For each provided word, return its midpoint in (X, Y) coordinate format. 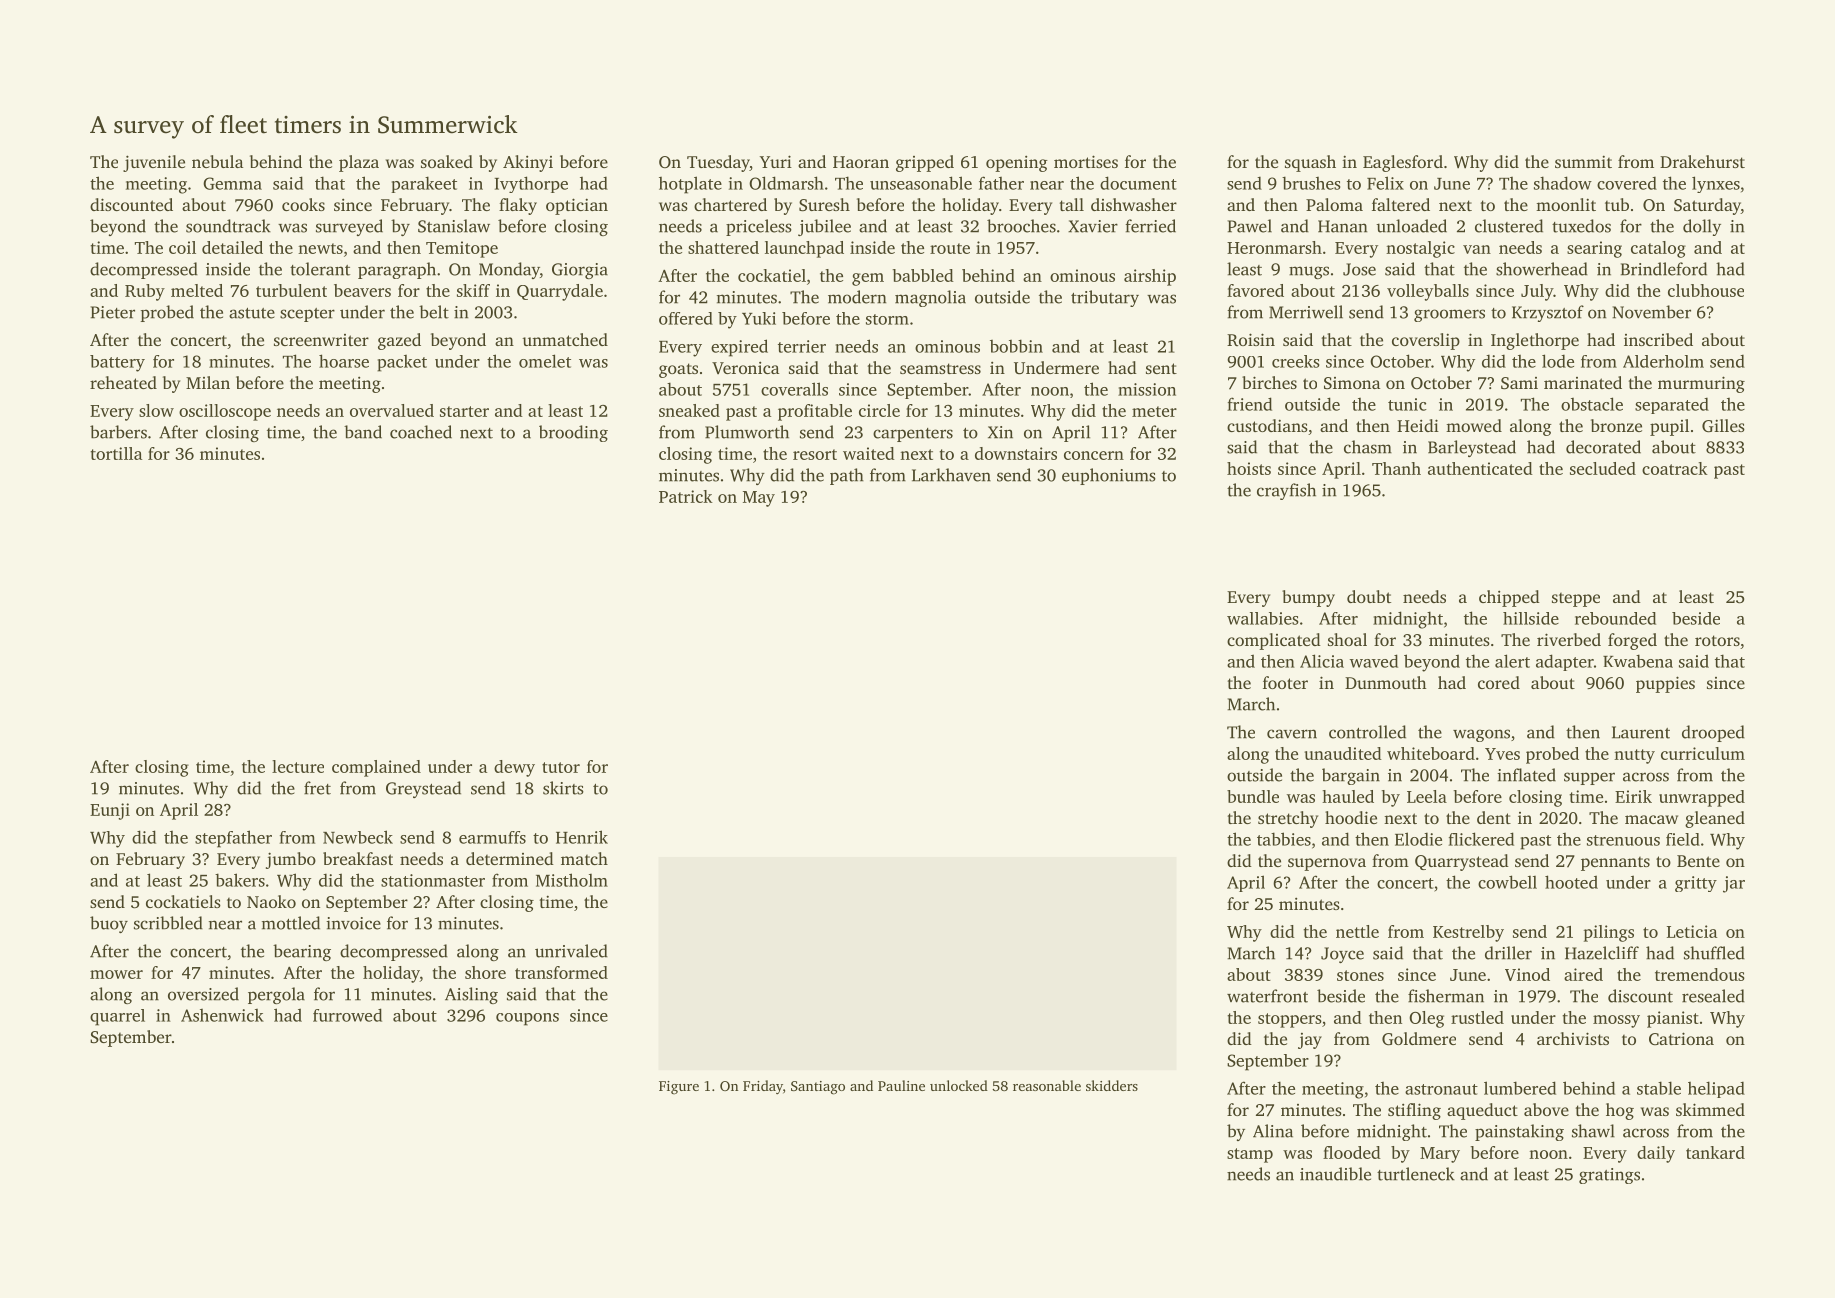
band (363, 432)
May (759, 499)
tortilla (116, 453)
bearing (302, 952)
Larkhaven (951, 475)
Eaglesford (1403, 163)
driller (1508, 953)
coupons (527, 1019)
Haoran (861, 162)
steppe (1576, 600)
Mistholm (572, 880)
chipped (1509, 598)
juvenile (154, 163)
